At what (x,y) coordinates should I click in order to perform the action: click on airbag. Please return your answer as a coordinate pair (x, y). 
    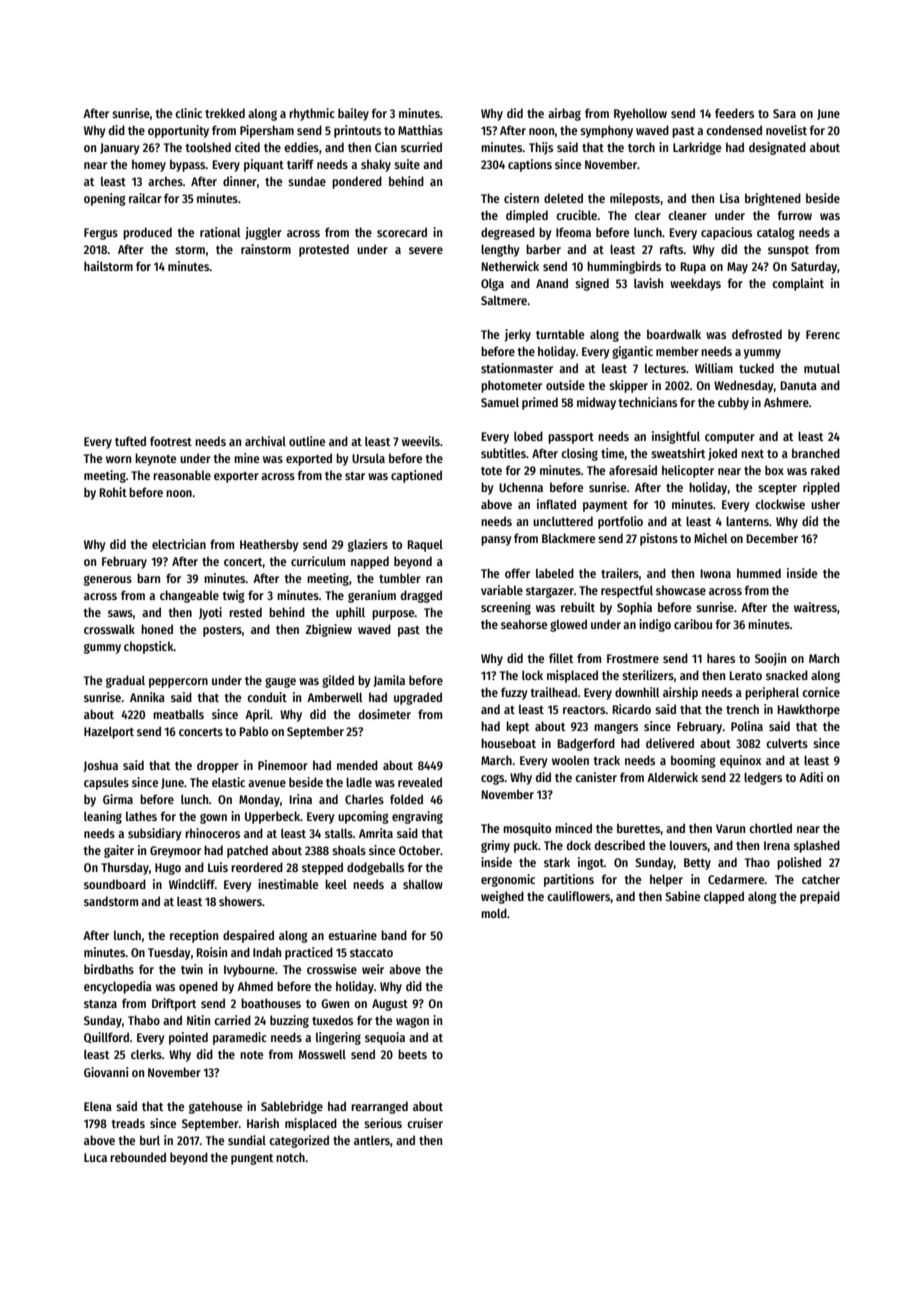
    Looking at the image, I should click on (564, 114).
